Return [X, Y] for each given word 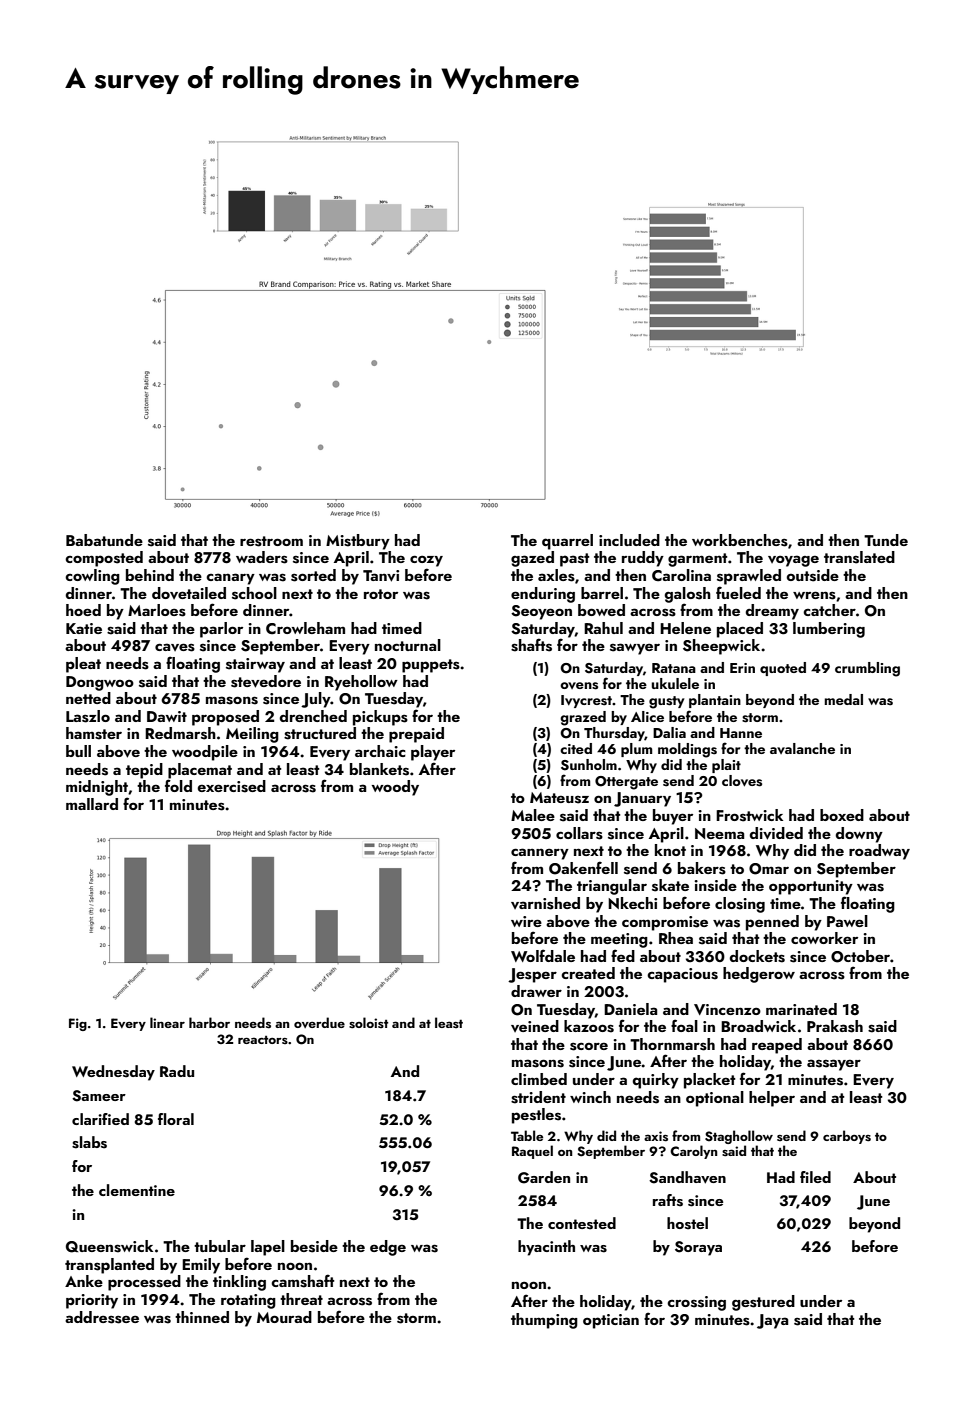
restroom [271, 541]
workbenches [740, 540]
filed [815, 1177]
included [629, 540]
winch [590, 1097]
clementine [137, 1190]
